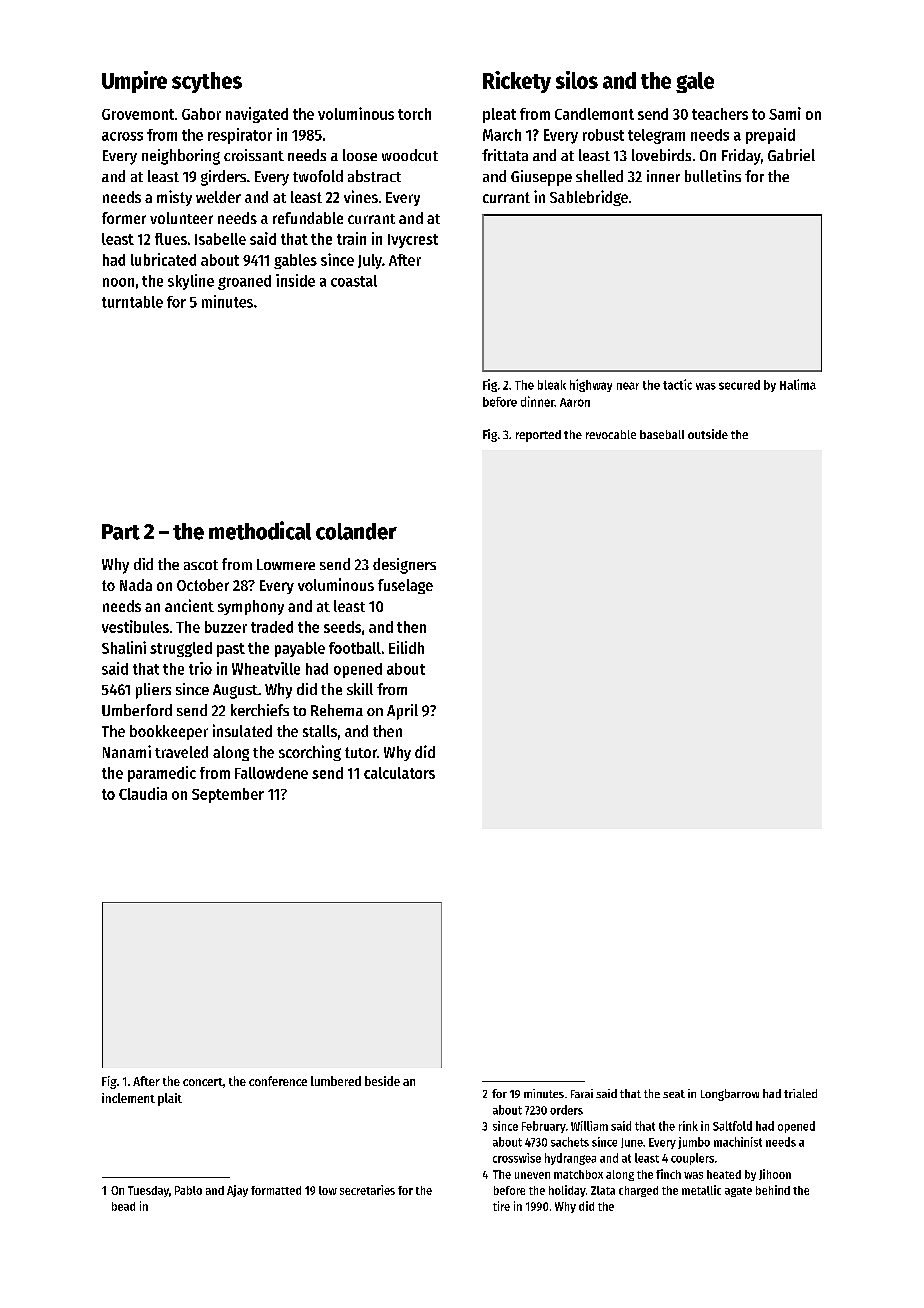 This document has height=1308, width=924. I want to click on April, so click(402, 712).
